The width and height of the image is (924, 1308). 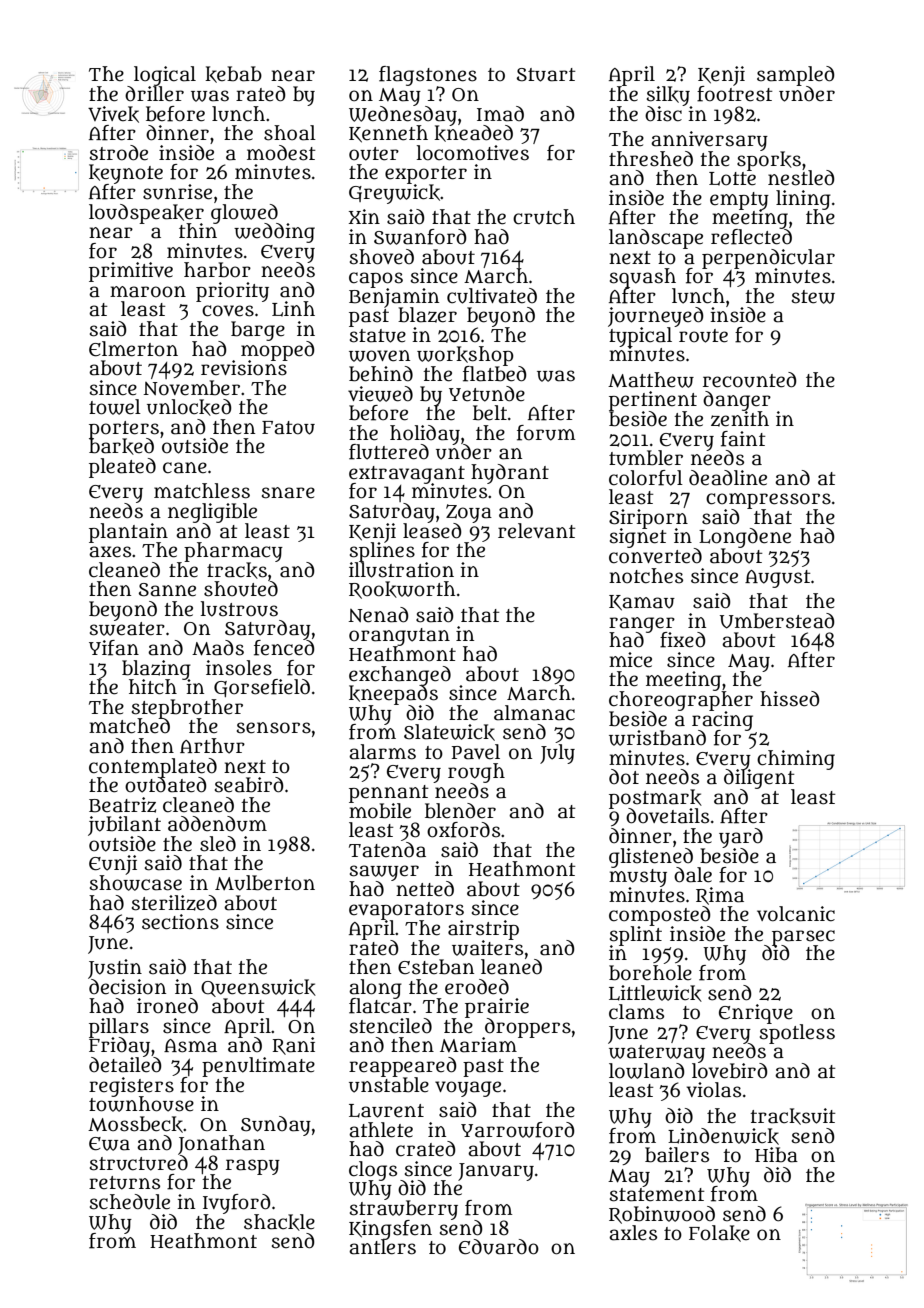 What do you see at coordinates (394, 194) in the image?
I see `Greywick` at bounding box center [394, 194].
